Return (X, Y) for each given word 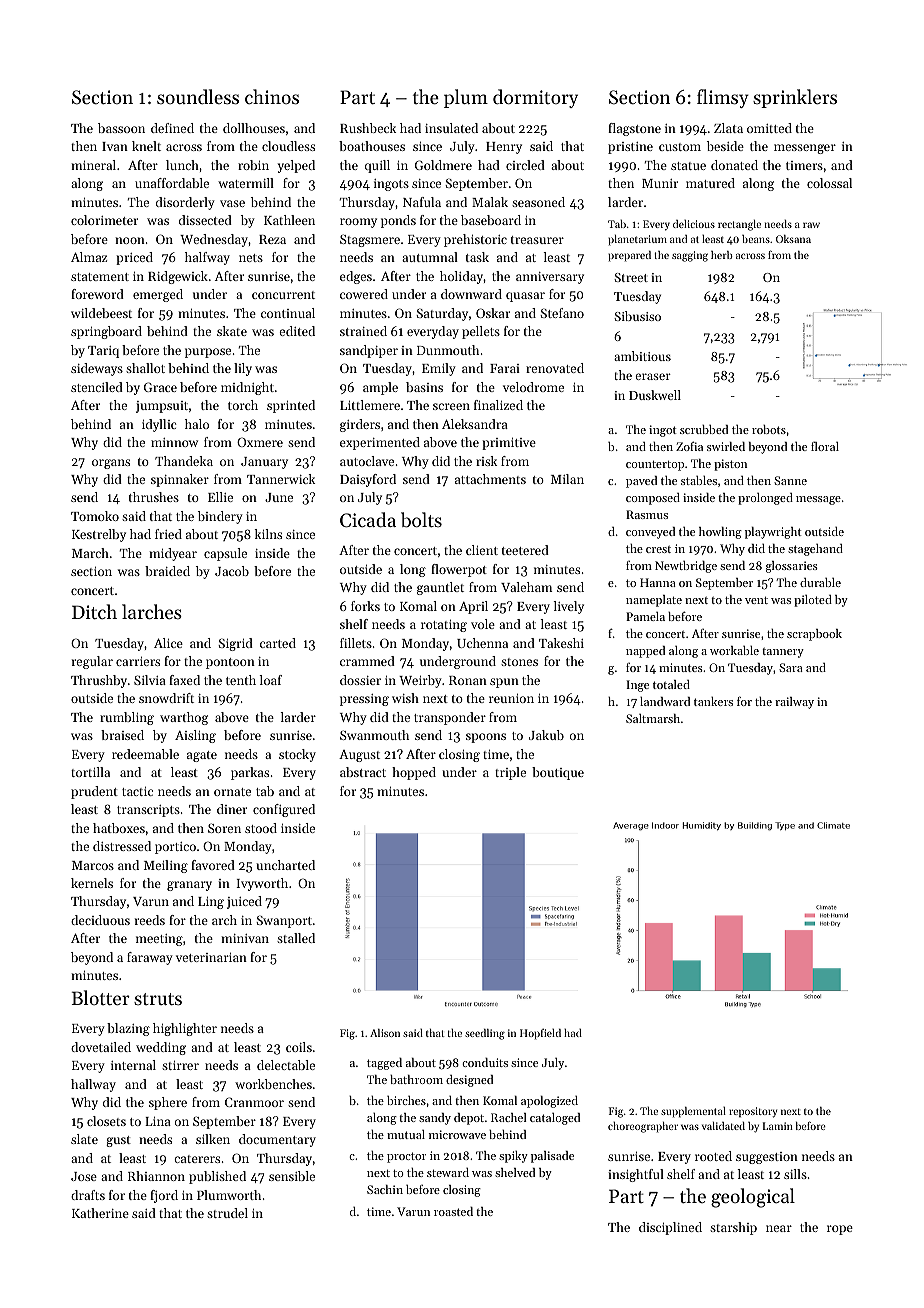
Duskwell (655, 395)
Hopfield (540, 1034)
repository (753, 1112)
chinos (272, 96)
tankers (713, 701)
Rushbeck (368, 128)
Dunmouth (448, 350)
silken (213, 1139)
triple (510, 773)
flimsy (723, 98)
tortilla (90, 772)
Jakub (546, 735)
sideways (97, 369)
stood (261, 828)
